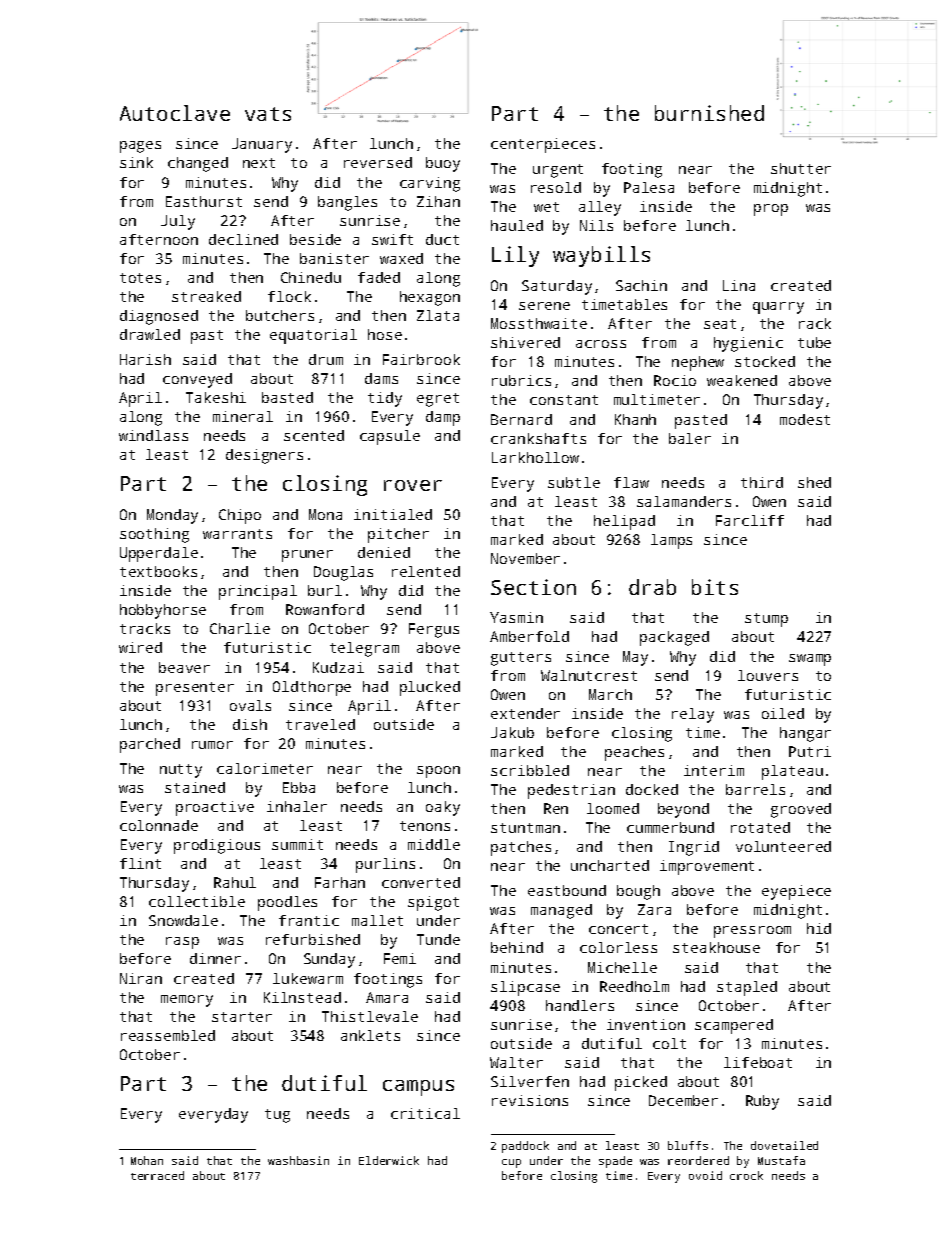 This document has width=952, height=1233. Describe the element at coordinates (801, 810) in the document. I see `grooved` at that location.
